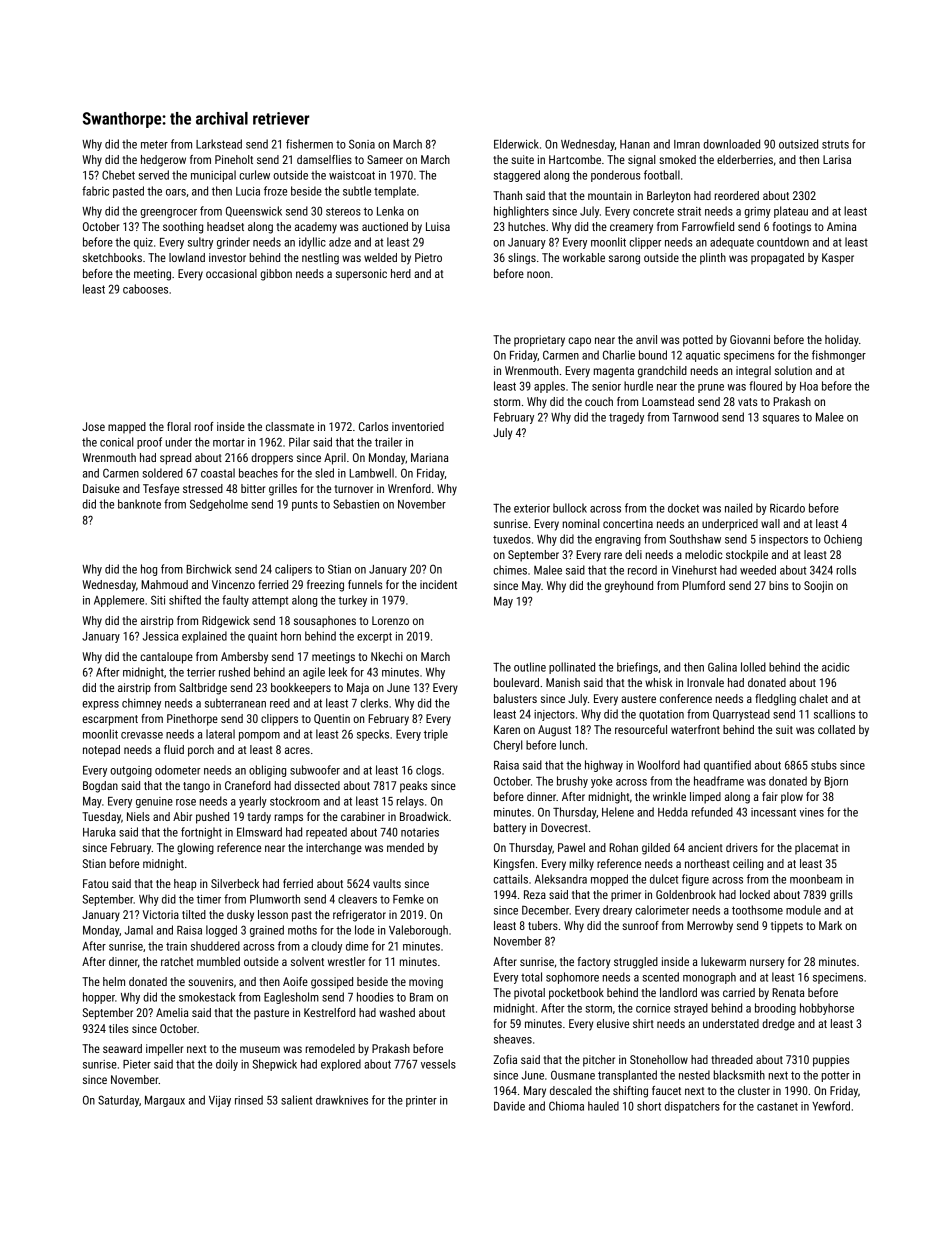  I want to click on Plumworth, so click(275, 899).
